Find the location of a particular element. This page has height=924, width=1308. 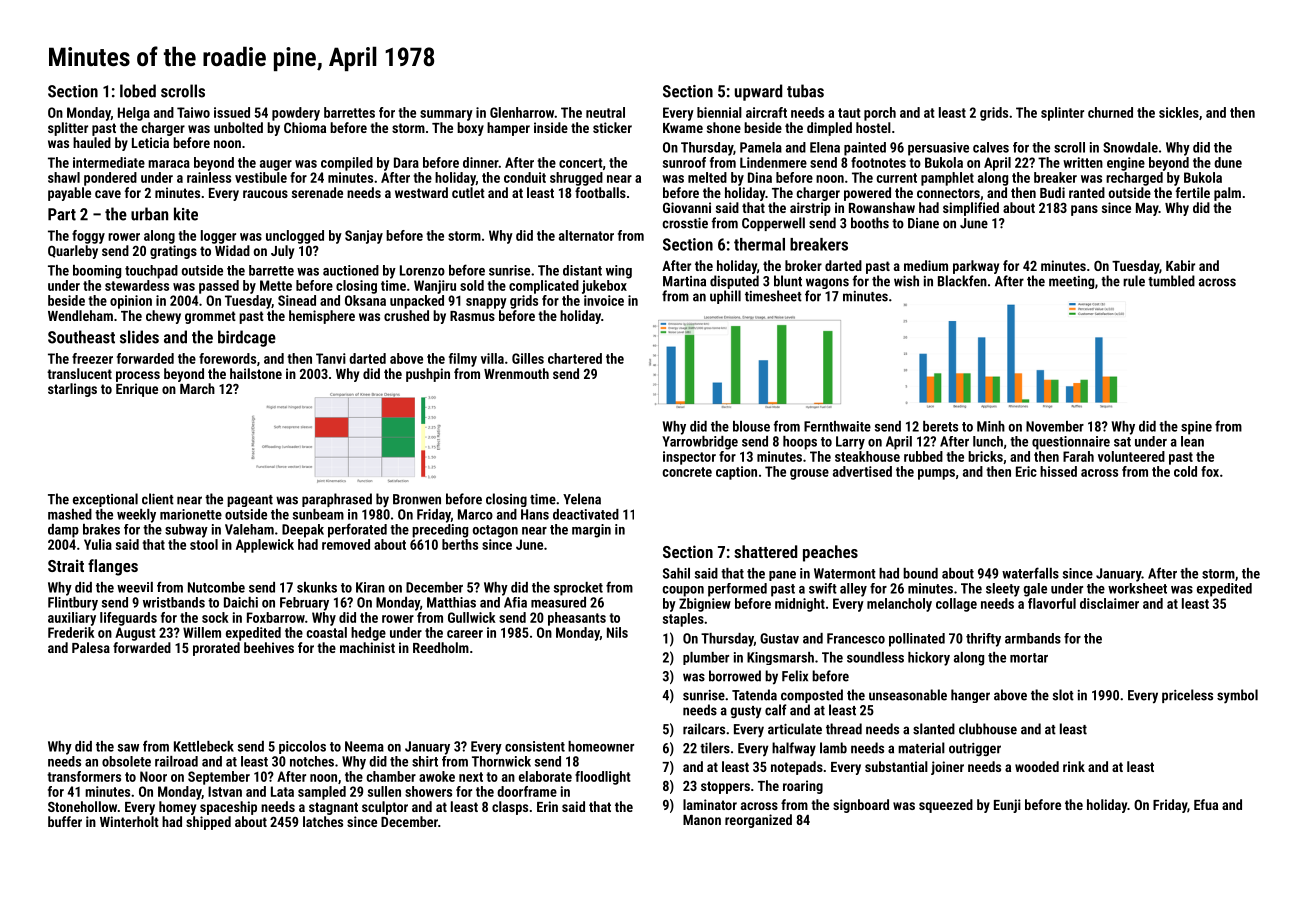

Eunji is located at coordinates (1007, 806).
